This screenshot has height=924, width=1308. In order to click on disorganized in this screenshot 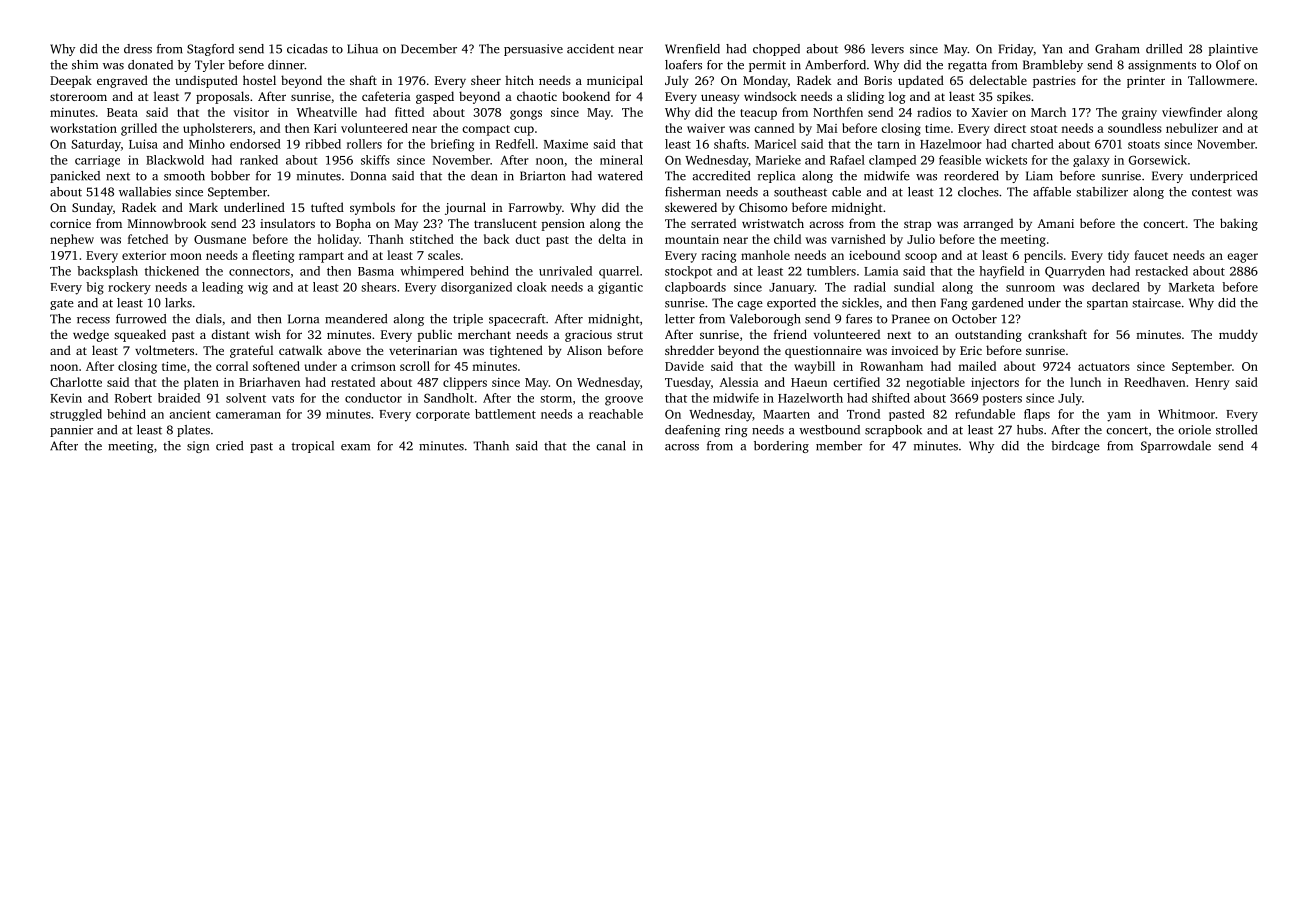, I will do `click(476, 288)`.
